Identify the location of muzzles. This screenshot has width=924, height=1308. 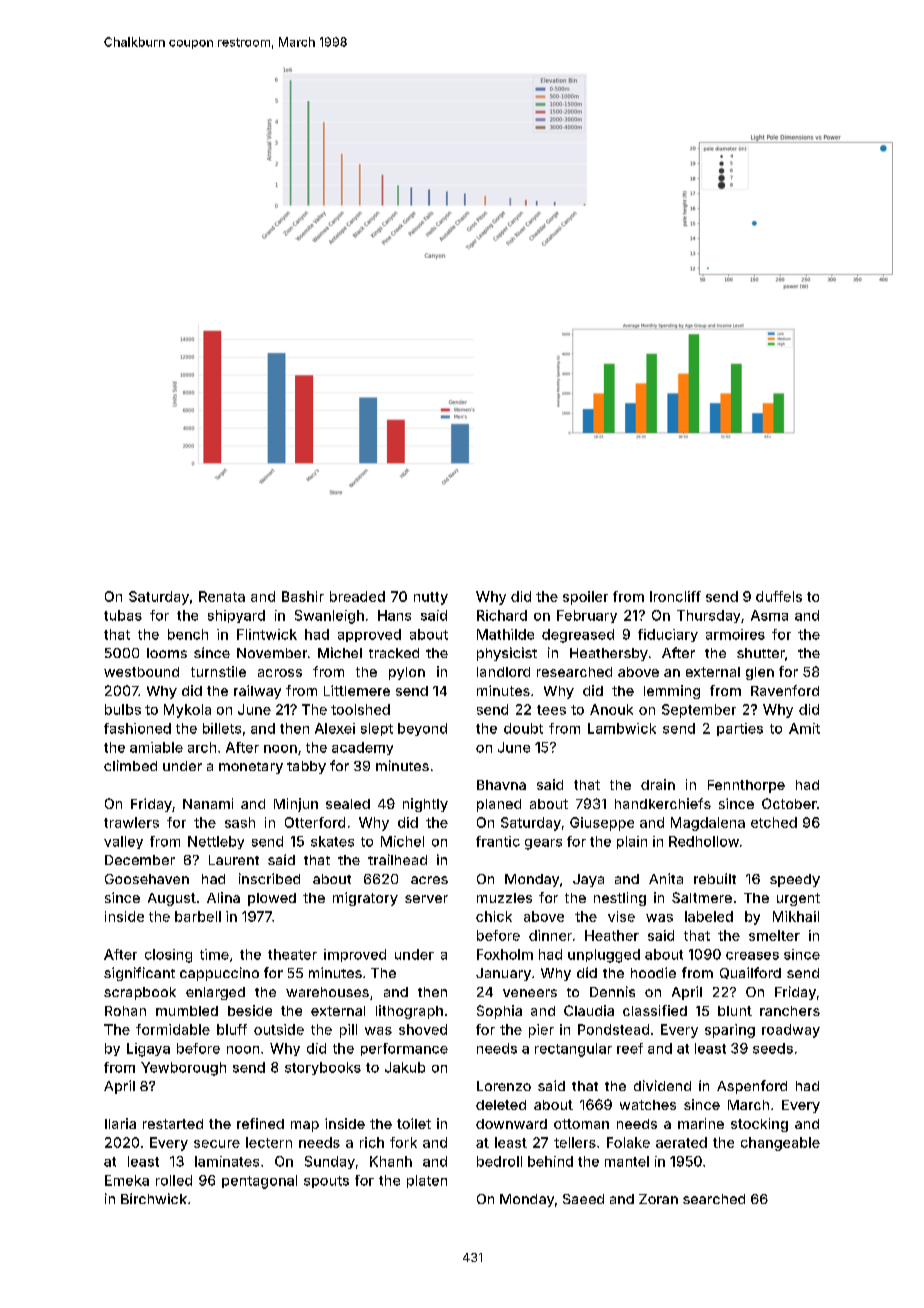
(504, 898).
